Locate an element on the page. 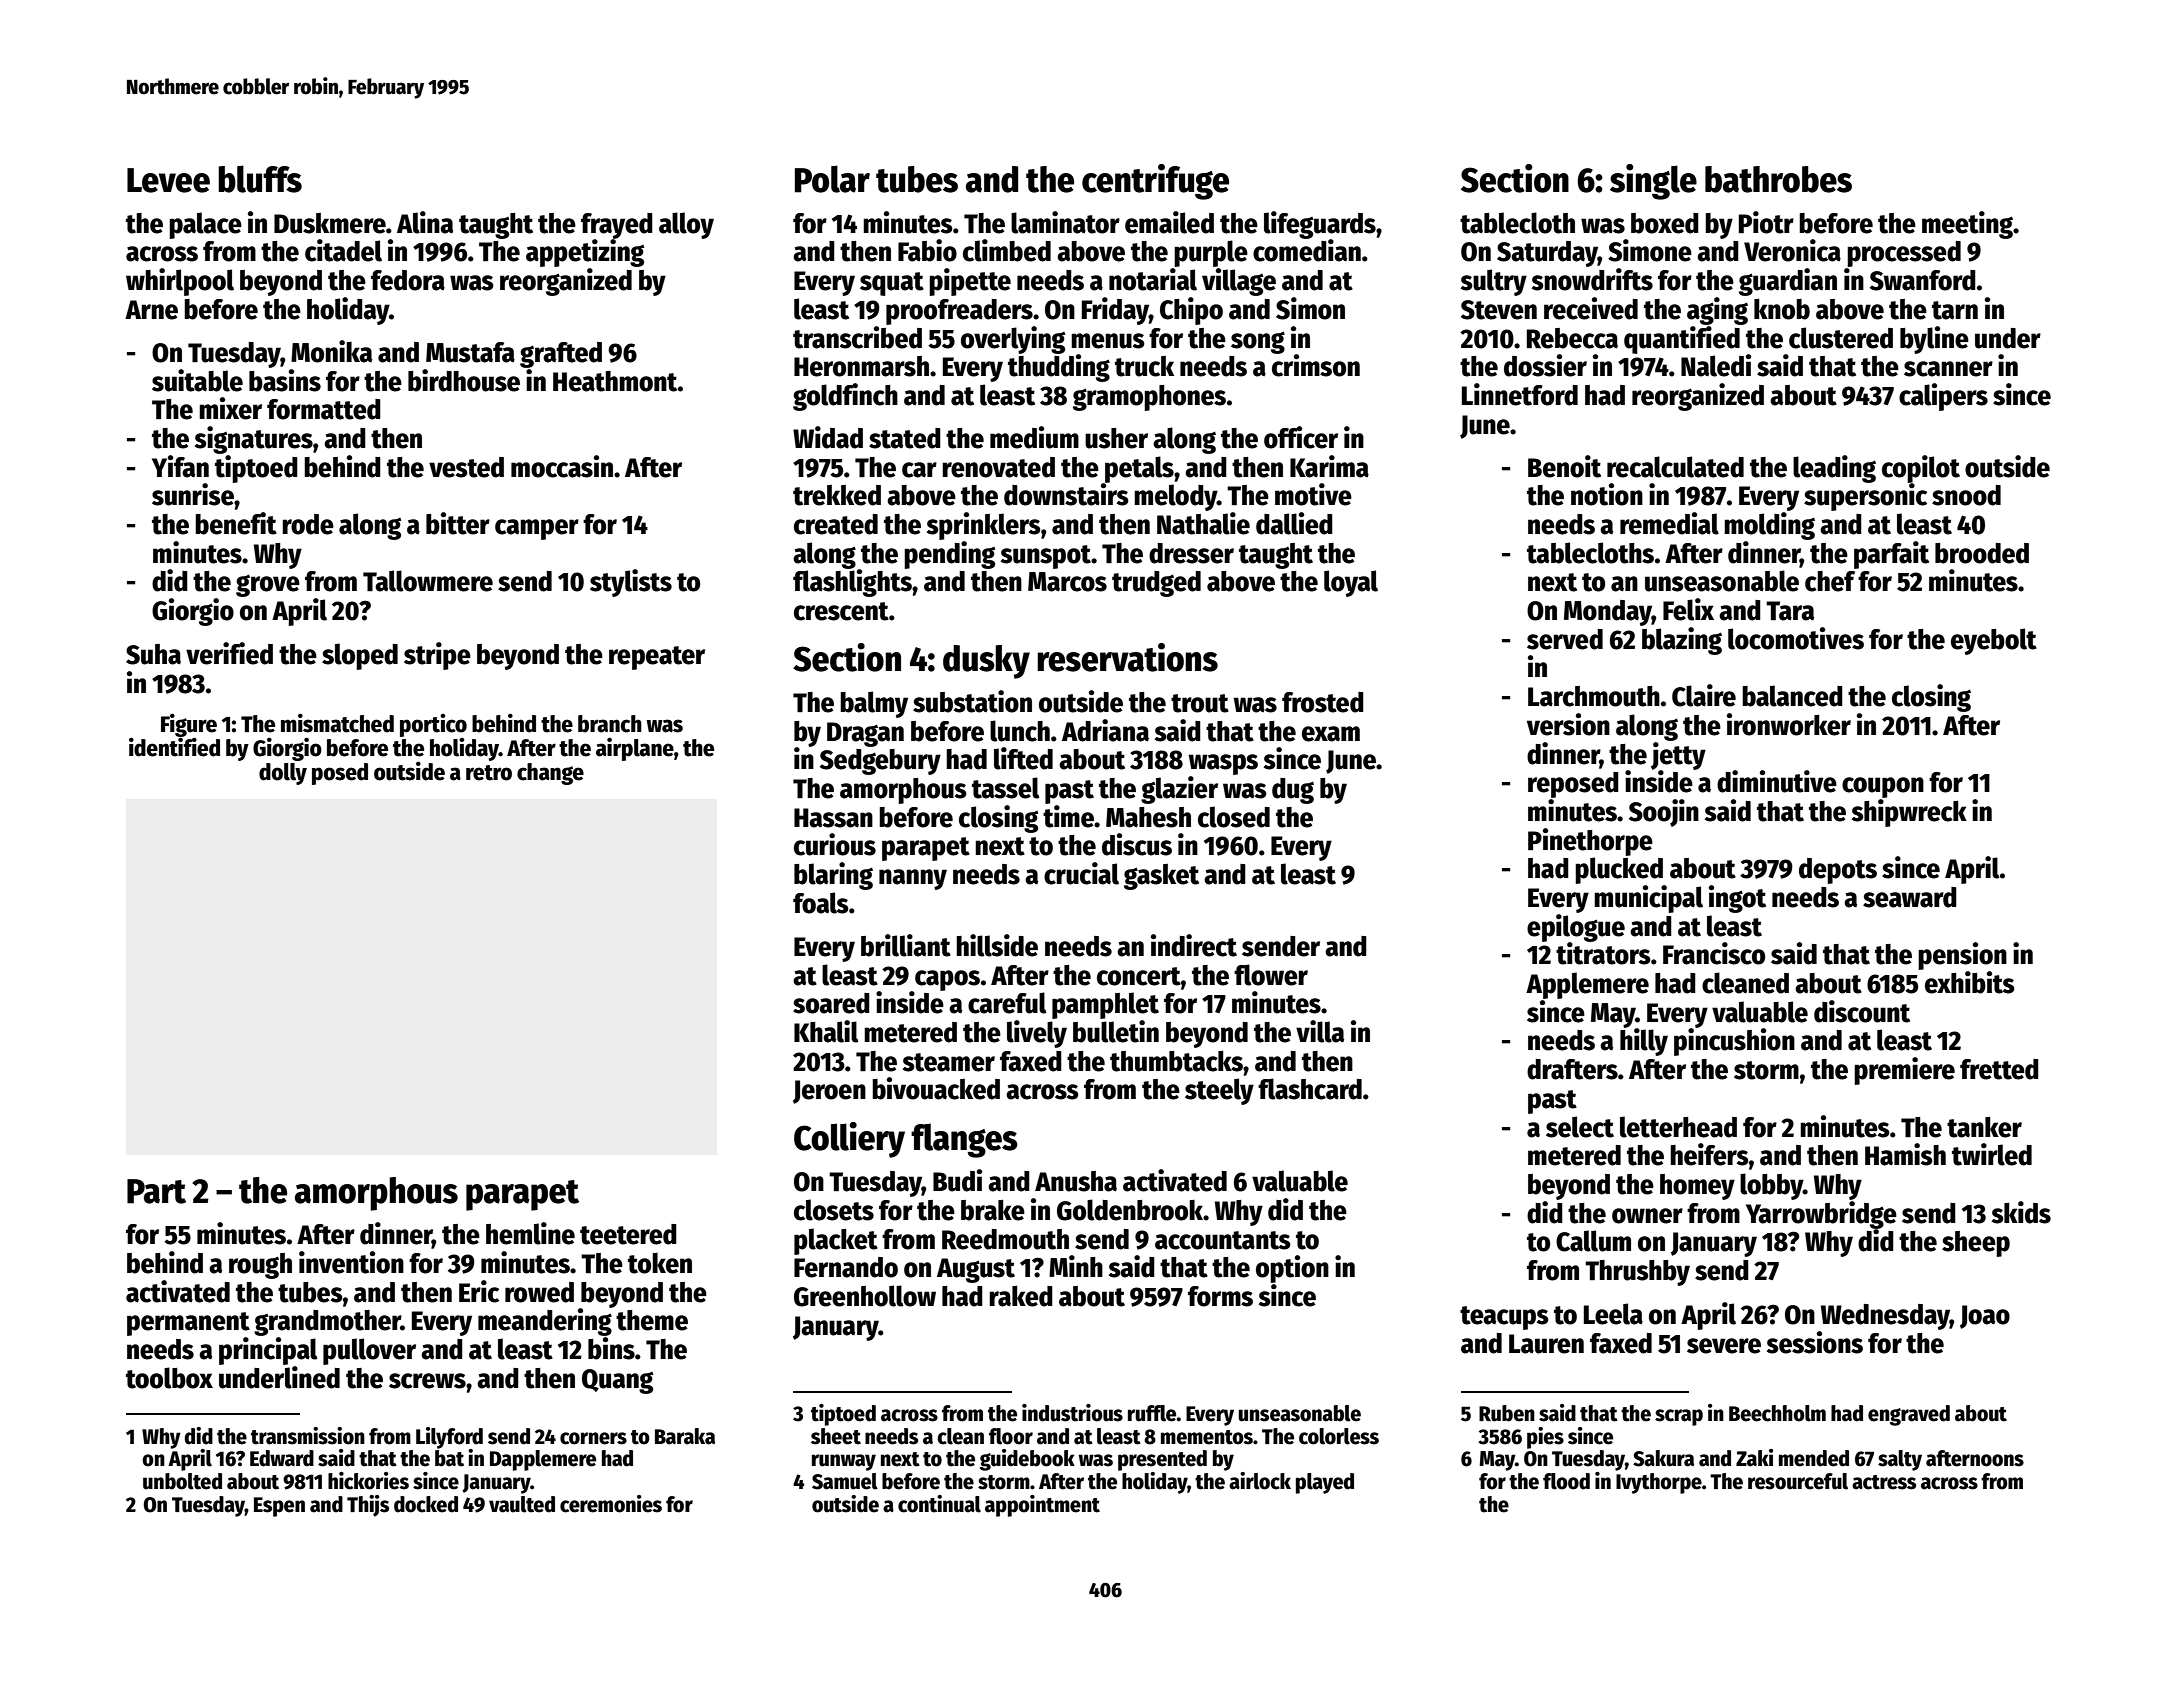 The width and height of the document is (2178, 1683). eyebolt is located at coordinates (1994, 641).
